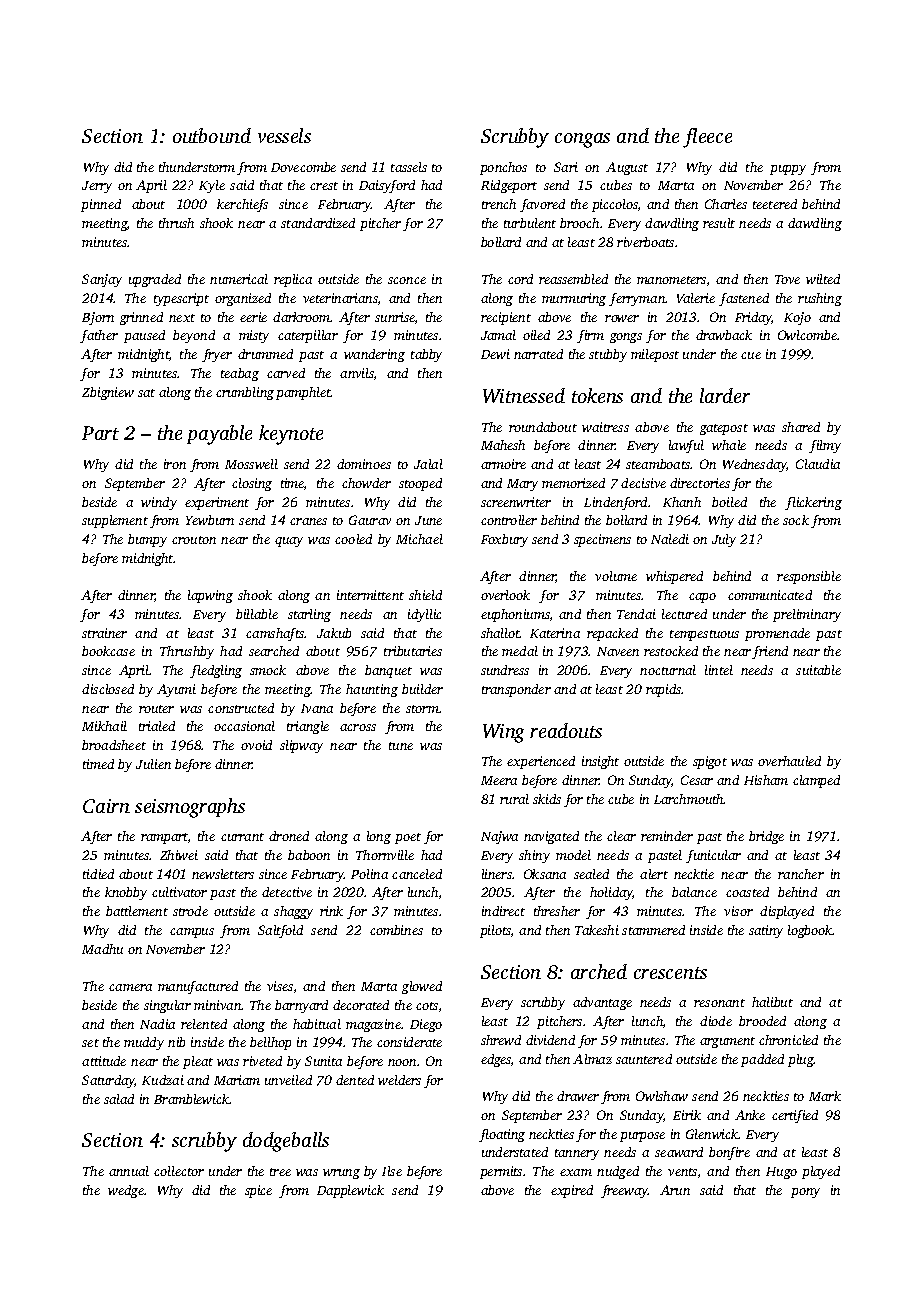 Image resolution: width=924 pixels, height=1308 pixels. What do you see at coordinates (212, 135) in the image?
I see `outbound` at bounding box center [212, 135].
